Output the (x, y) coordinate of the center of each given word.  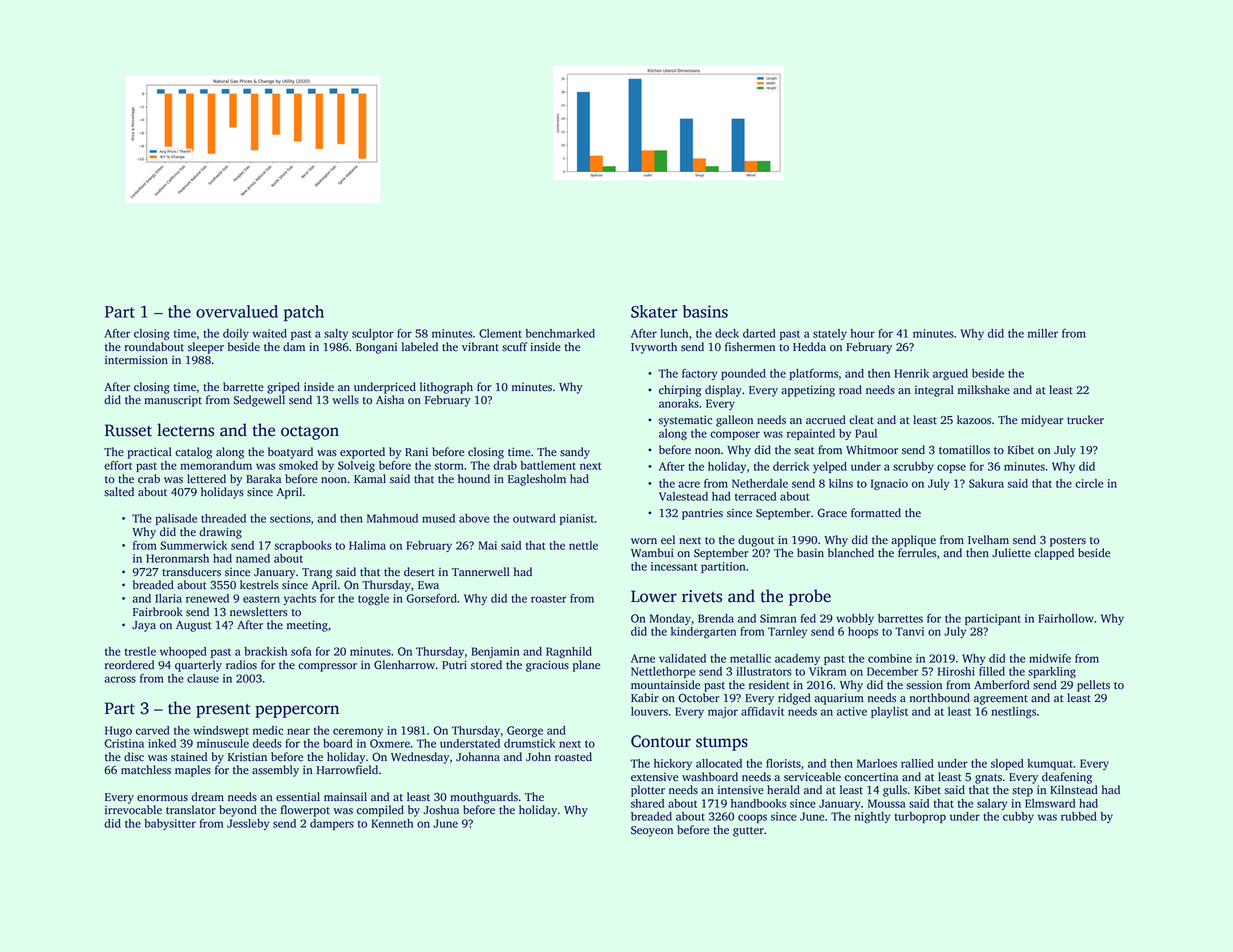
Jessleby (248, 824)
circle (1089, 483)
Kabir (645, 697)
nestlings (1013, 712)
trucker (1085, 420)
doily (236, 334)
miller (1043, 333)
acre (689, 484)
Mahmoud (392, 518)
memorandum (216, 465)
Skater (654, 311)
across (120, 679)
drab (505, 465)
